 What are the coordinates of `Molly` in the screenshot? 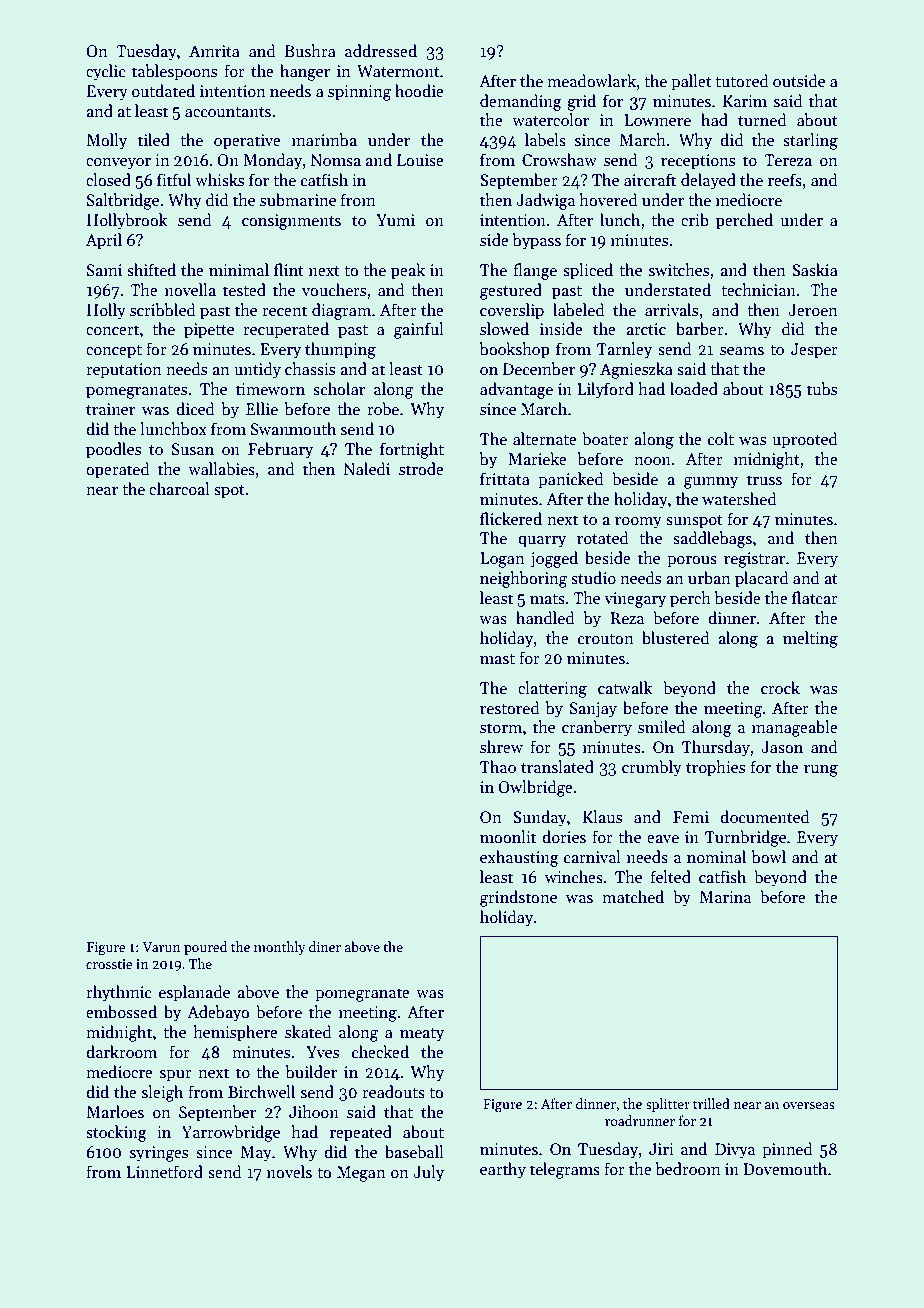 It's located at (107, 141).
